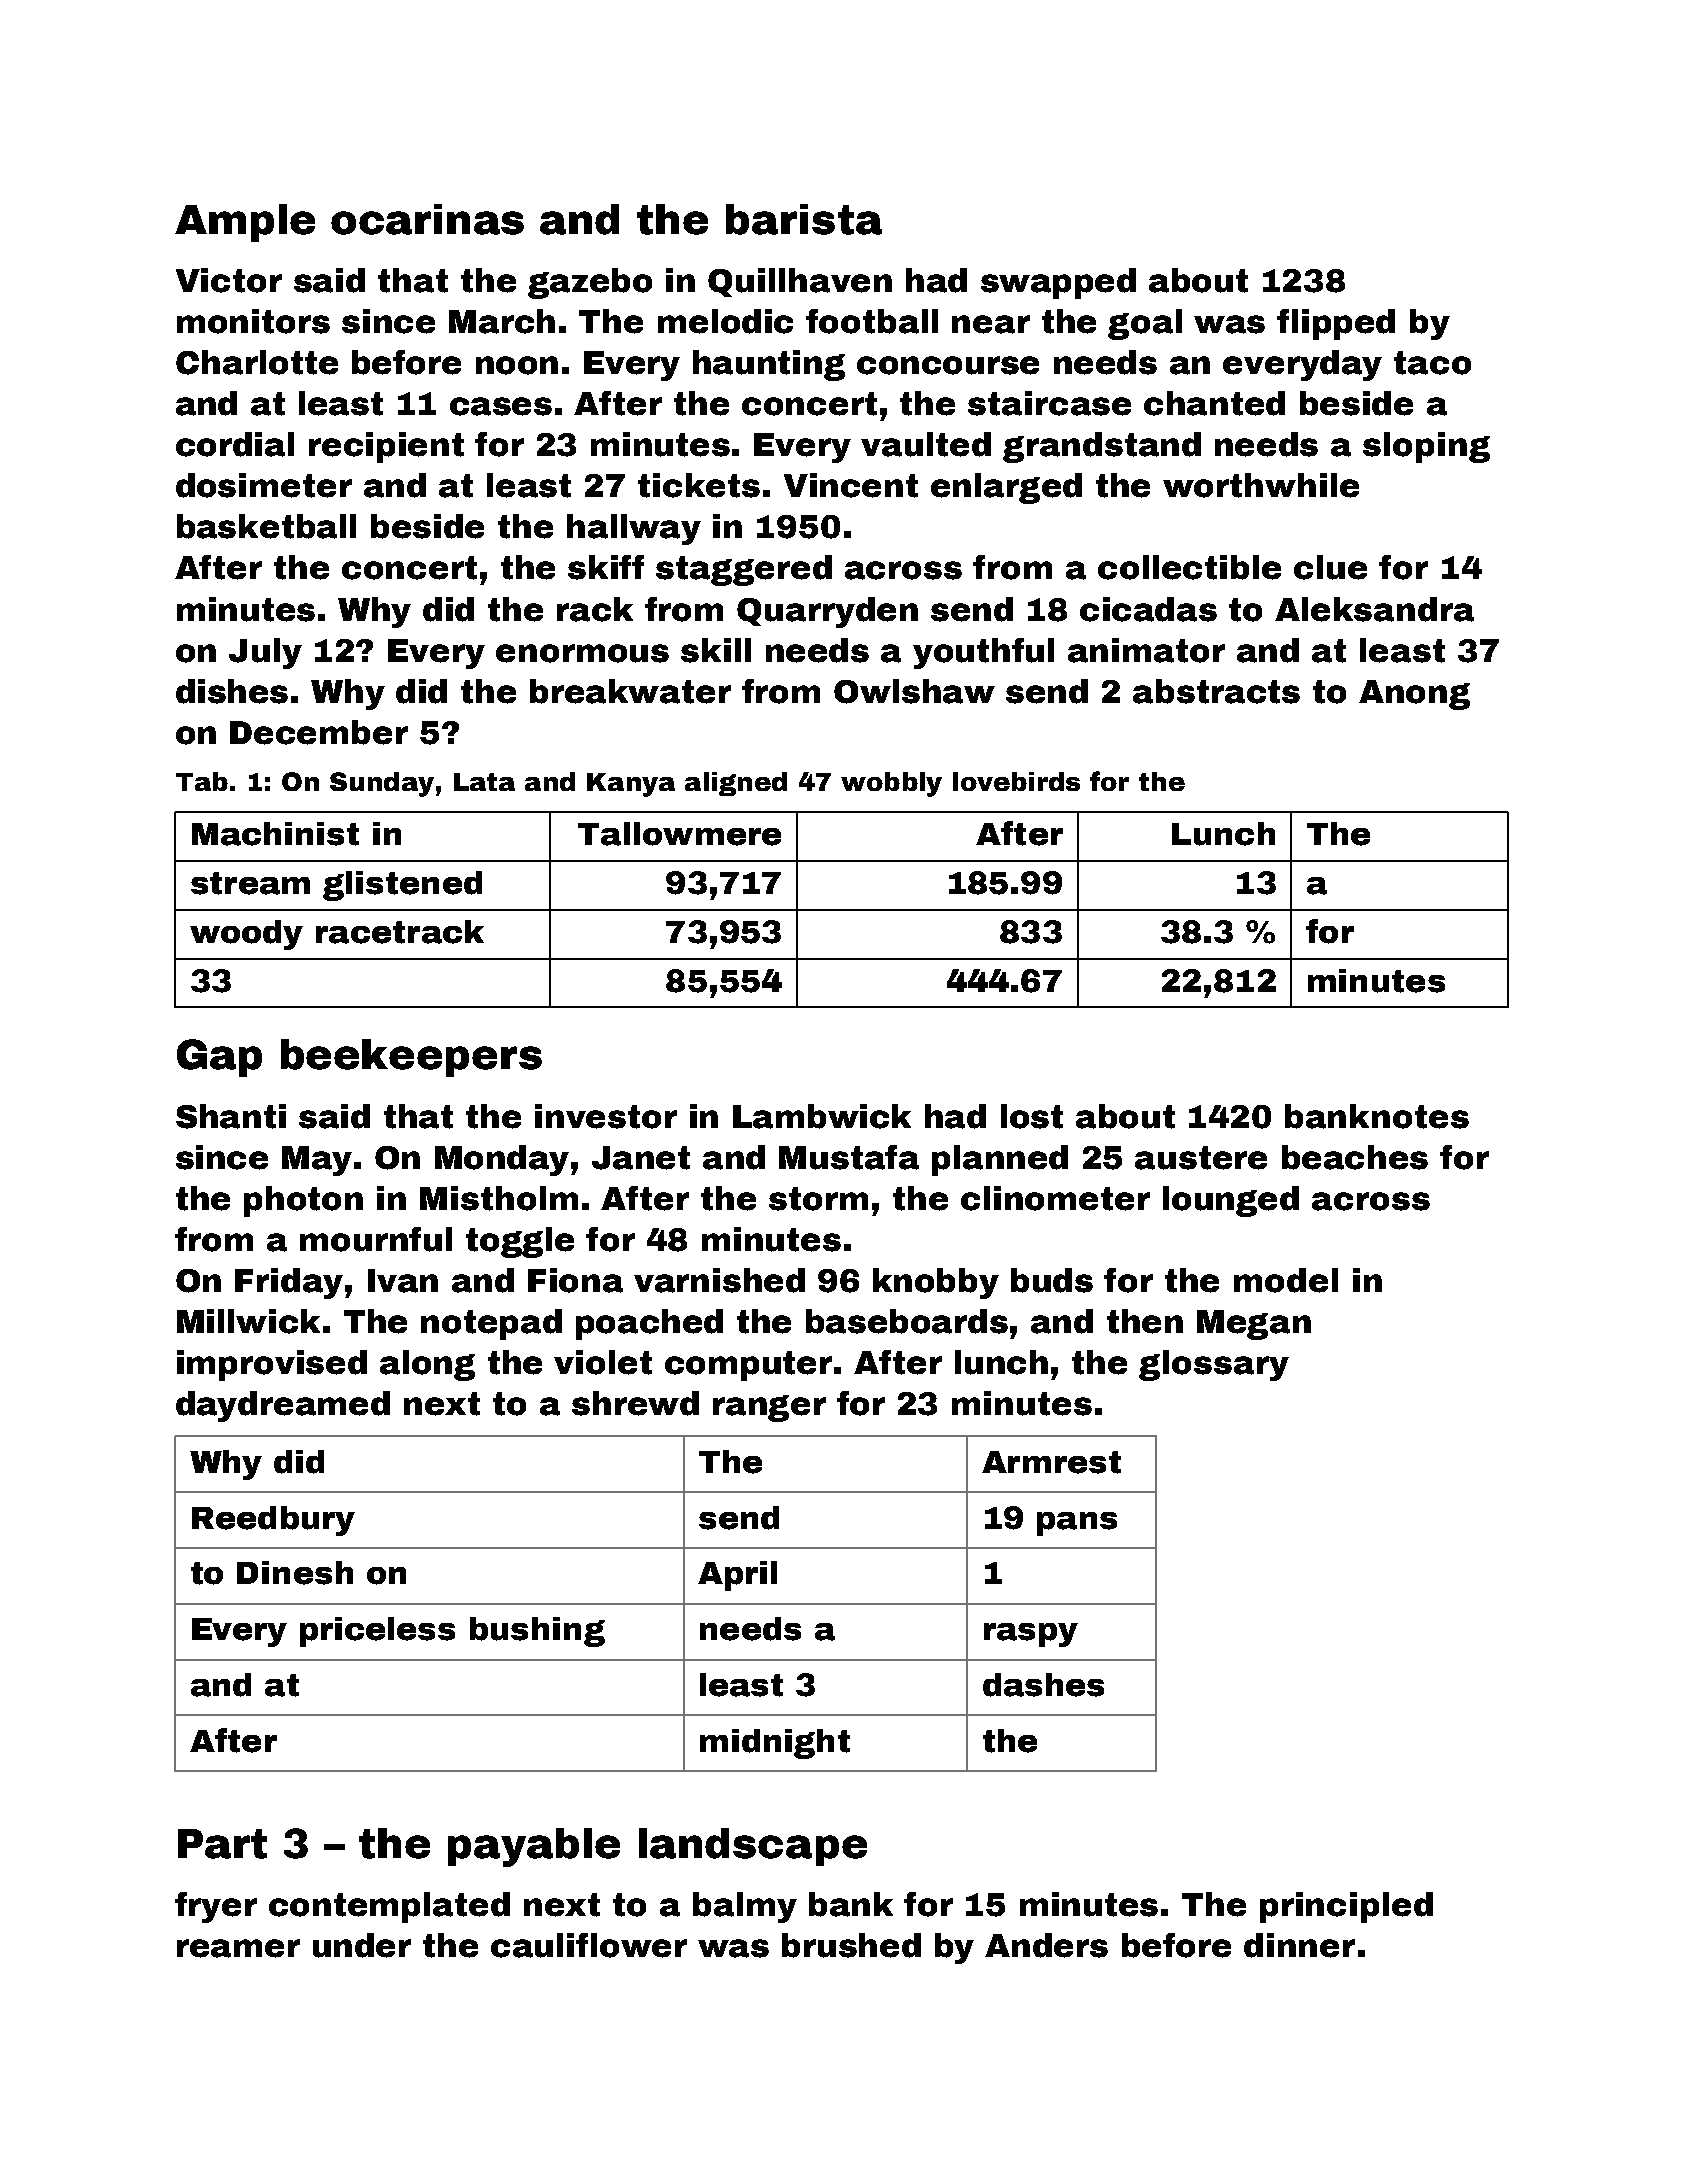  Describe the element at coordinates (275, 834) in the image. I see `Machinist` at that location.
